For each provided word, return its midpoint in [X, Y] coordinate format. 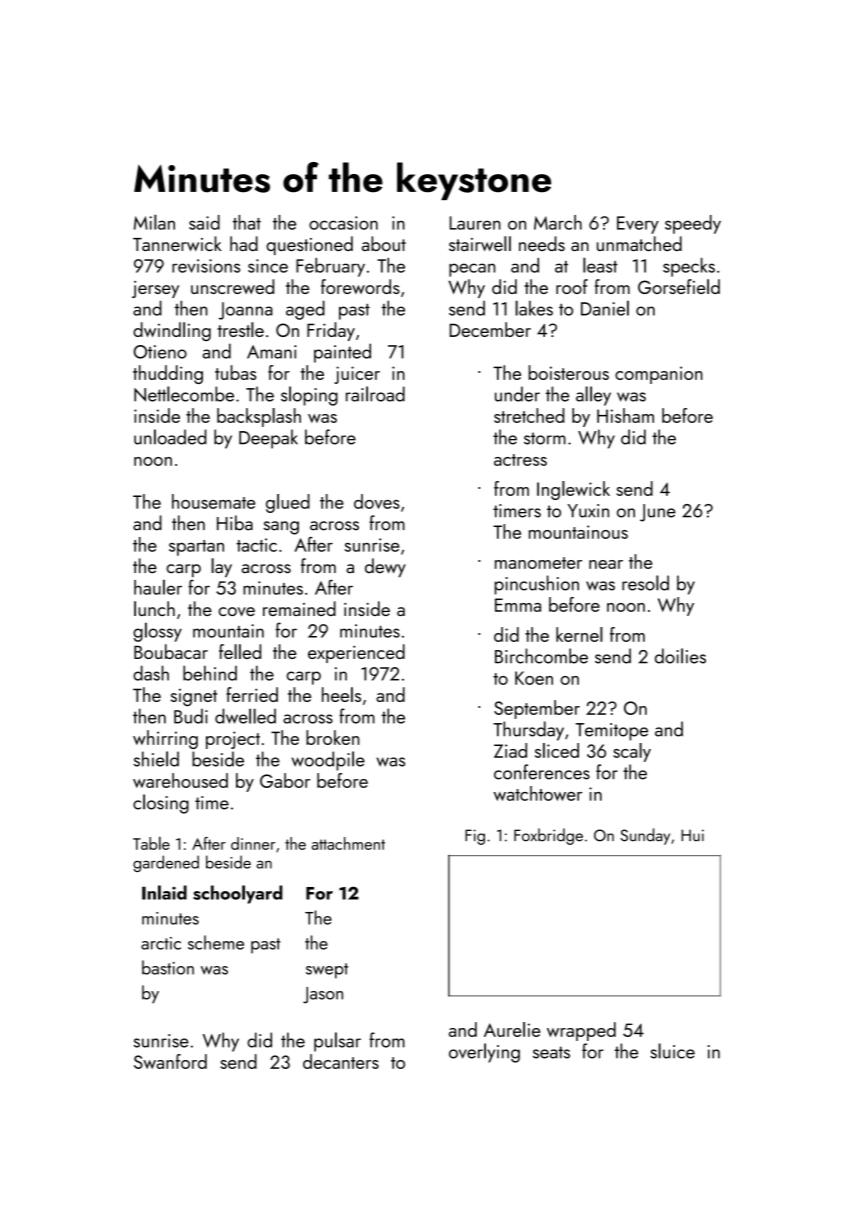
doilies [680, 656]
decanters [341, 1061]
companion [659, 375]
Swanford [170, 1061]
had [244, 243]
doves [377, 501]
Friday [331, 331]
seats [551, 1052]
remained [299, 608]
